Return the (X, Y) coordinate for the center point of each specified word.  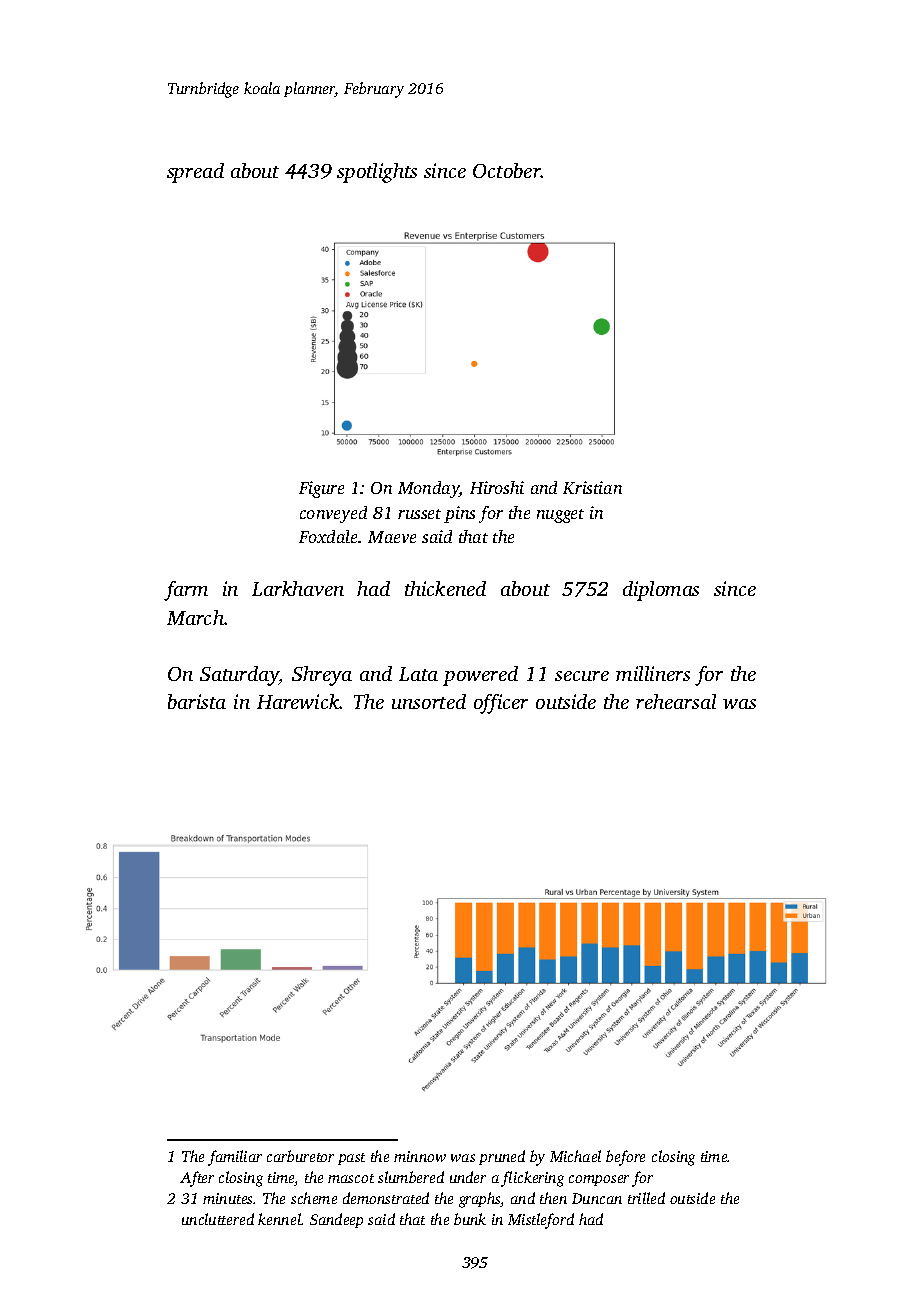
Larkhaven (298, 588)
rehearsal (676, 701)
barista (197, 701)
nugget (560, 516)
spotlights (377, 173)
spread (195, 173)
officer (501, 704)
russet (419, 514)
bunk (470, 1219)
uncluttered (218, 1219)
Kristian (592, 487)
